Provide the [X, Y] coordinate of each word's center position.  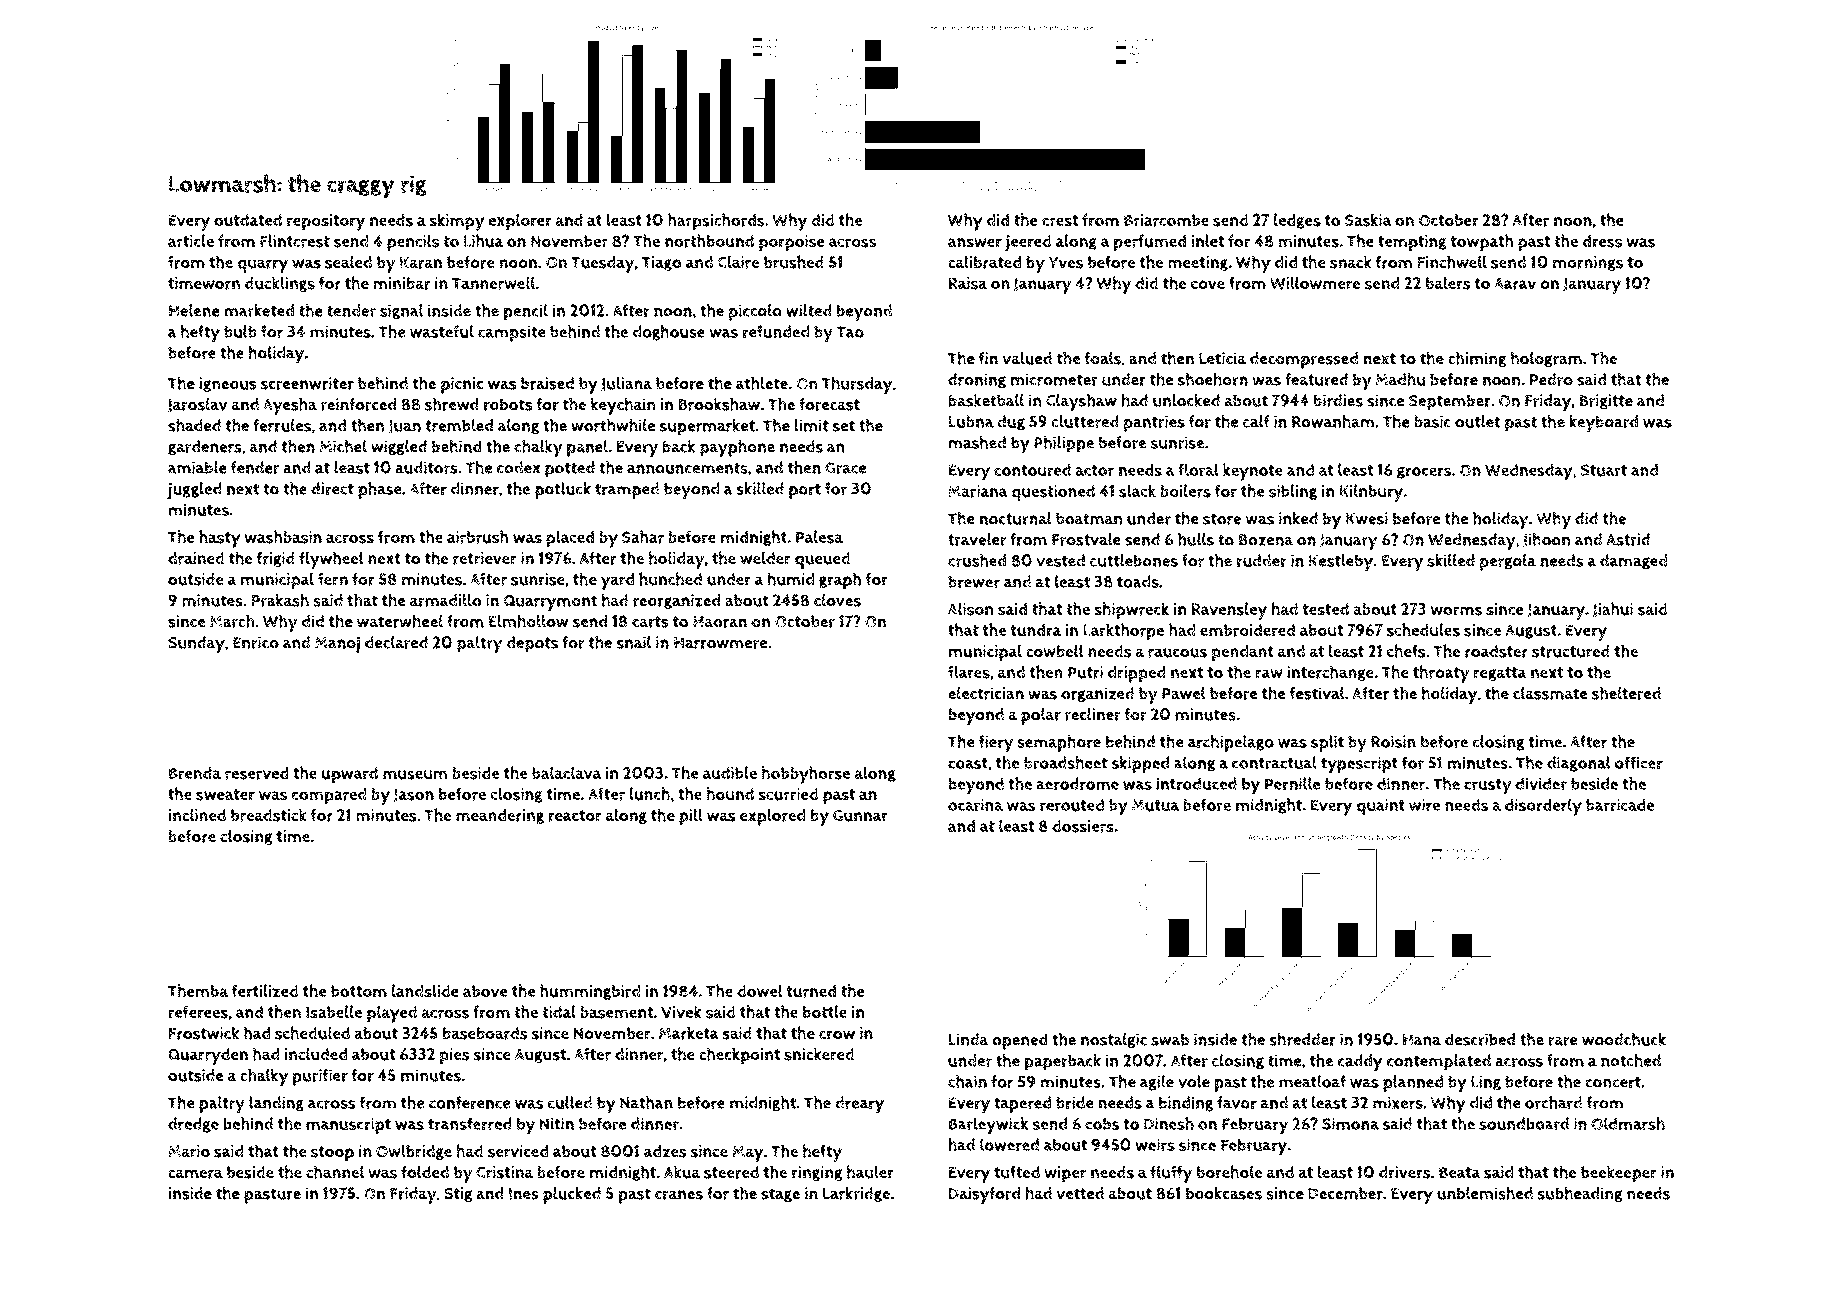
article [191, 241]
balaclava [567, 772]
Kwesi [1367, 518]
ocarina [975, 805]
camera [195, 1174]
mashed [977, 442]
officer [1638, 762]
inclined [197, 814]
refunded [776, 331]
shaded [194, 425]
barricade [1620, 805]
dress [1602, 241]
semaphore [1059, 743]
